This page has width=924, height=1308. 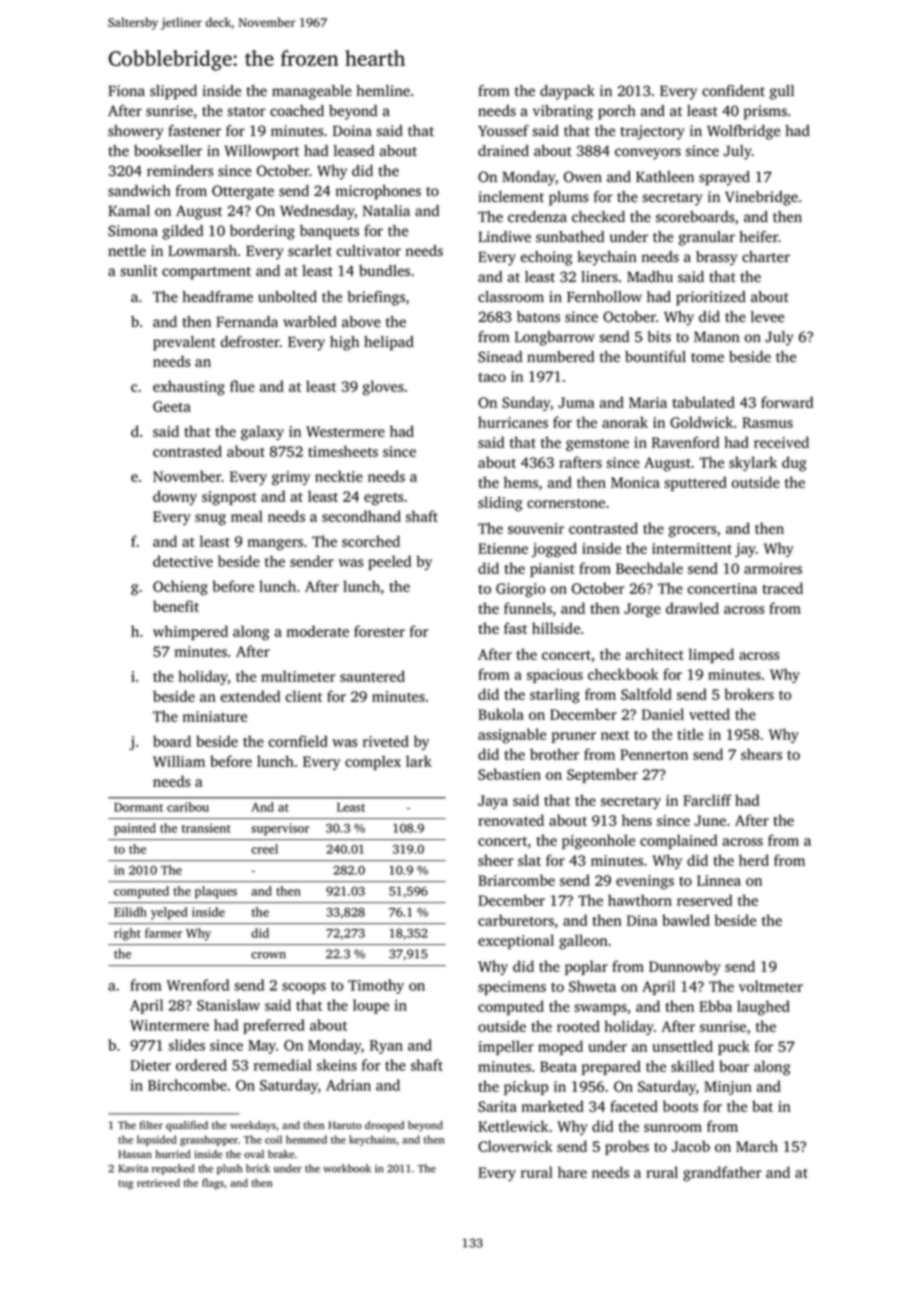 I want to click on Cloverwick, so click(x=515, y=1146).
